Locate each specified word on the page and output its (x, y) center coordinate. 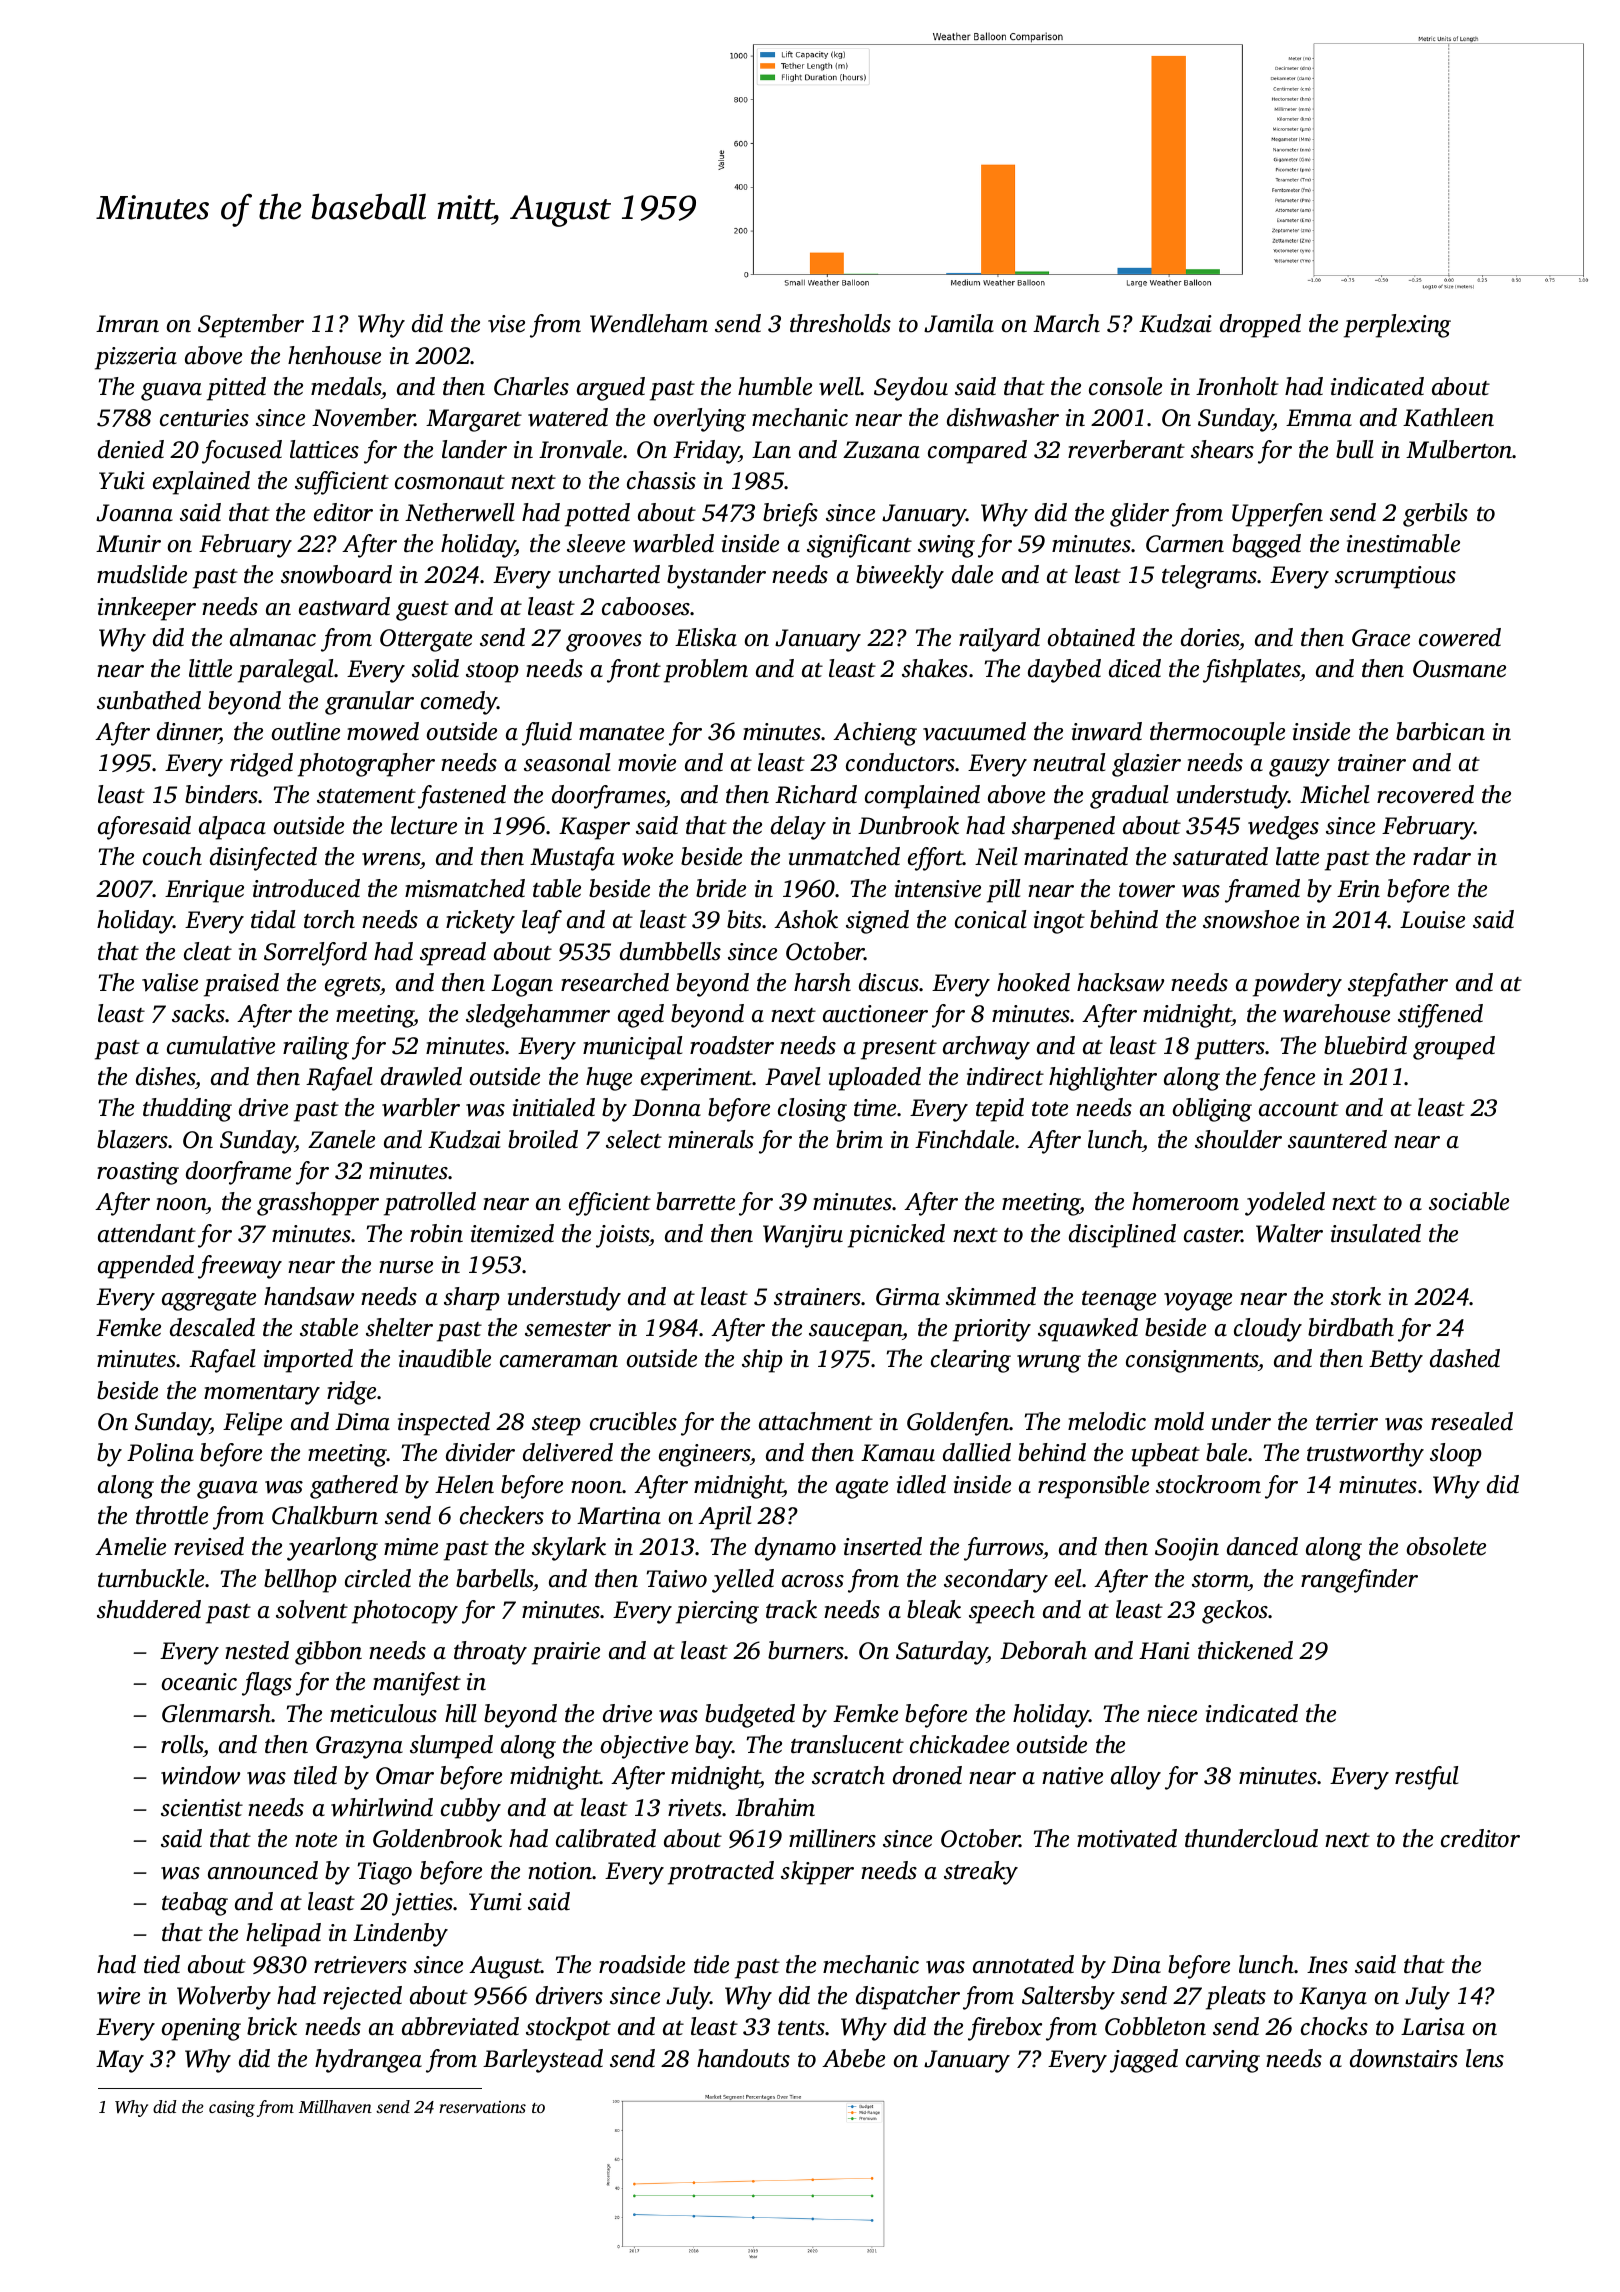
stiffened (1440, 1016)
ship (762, 1361)
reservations (482, 2107)
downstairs (1404, 2058)
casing (232, 2108)
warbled (673, 543)
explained (201, 483)
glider (1139, 515)
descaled (212, 1327)
